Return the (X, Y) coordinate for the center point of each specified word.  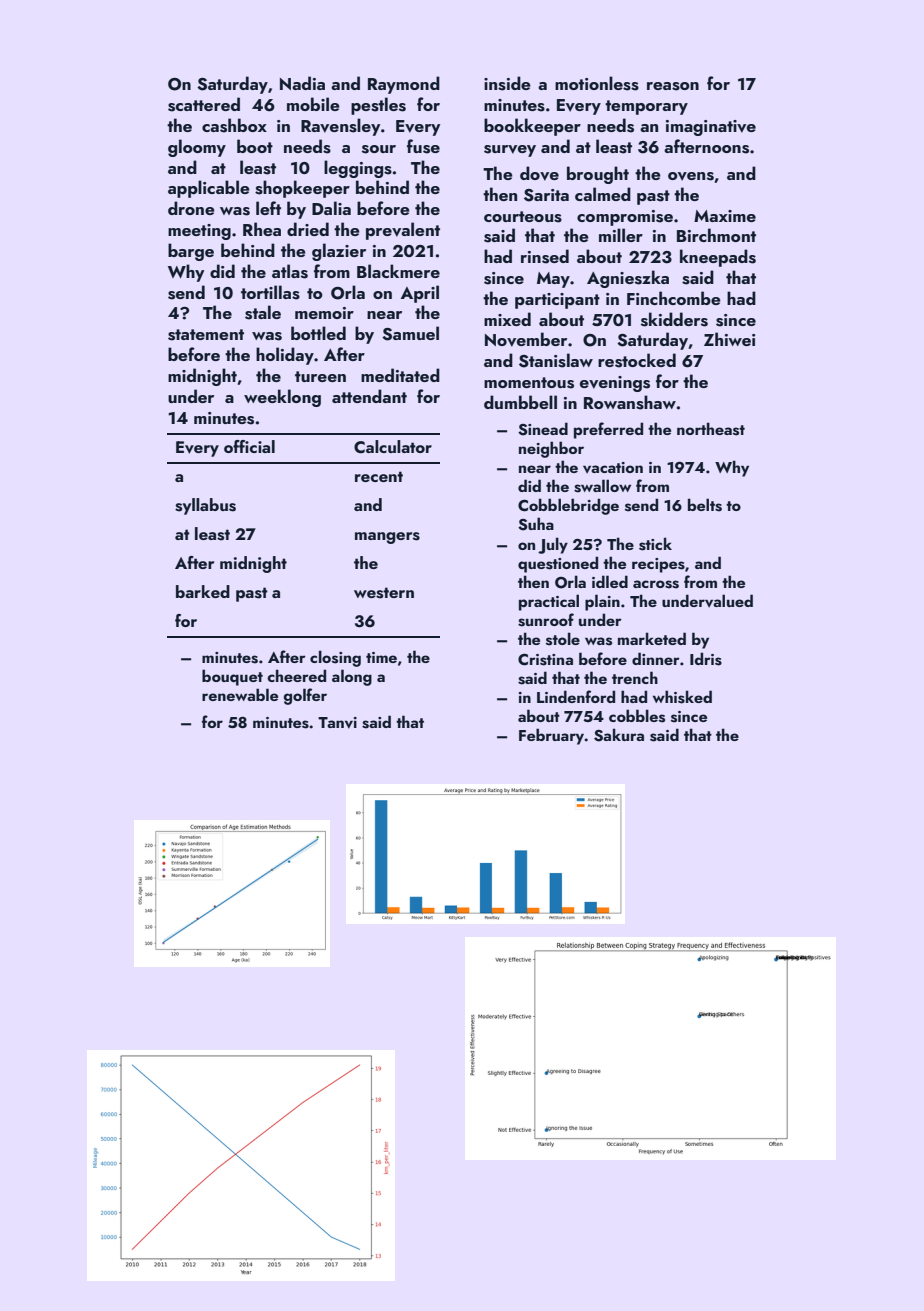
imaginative (711, 128)
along (352, 677)
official (249, 446)
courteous (523, 217)
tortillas (270, 292)
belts (705, 505)
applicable (209, 189)
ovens (691, 176)
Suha (536, 524)
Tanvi (337, 723)
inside (507, 83)
